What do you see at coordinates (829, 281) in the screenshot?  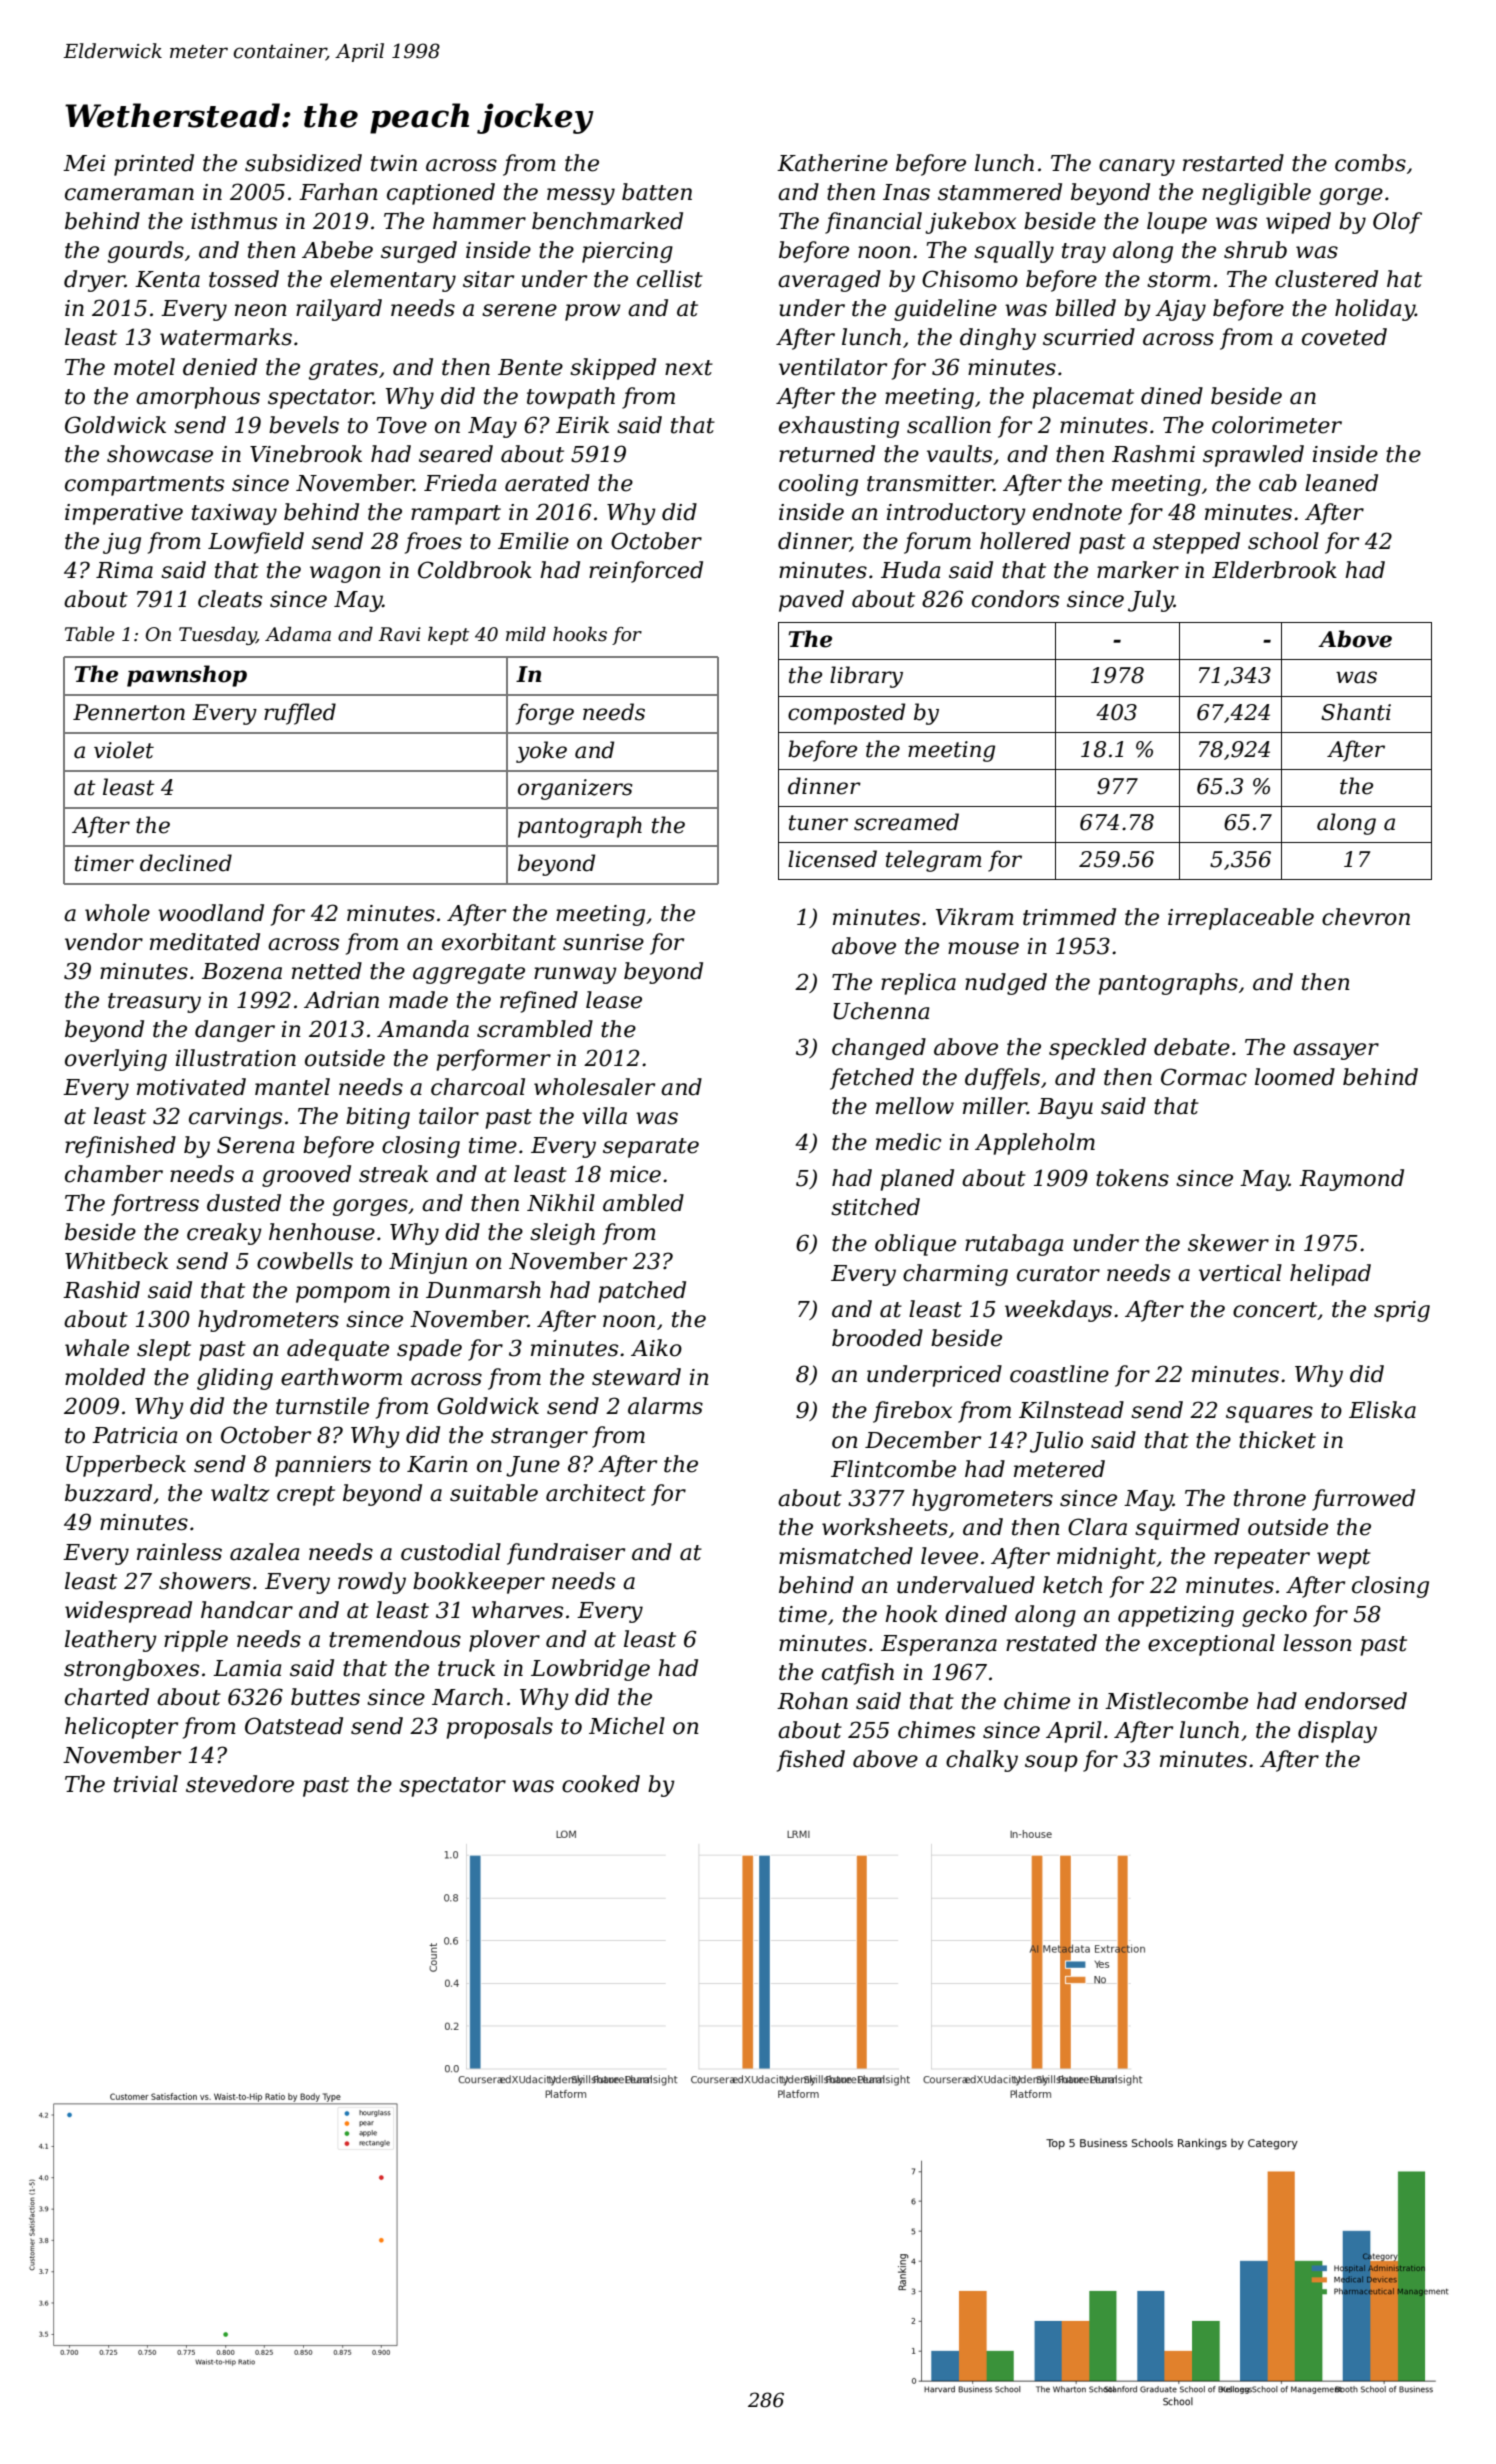 I see `averaged` at bounding box center [829, 281].
